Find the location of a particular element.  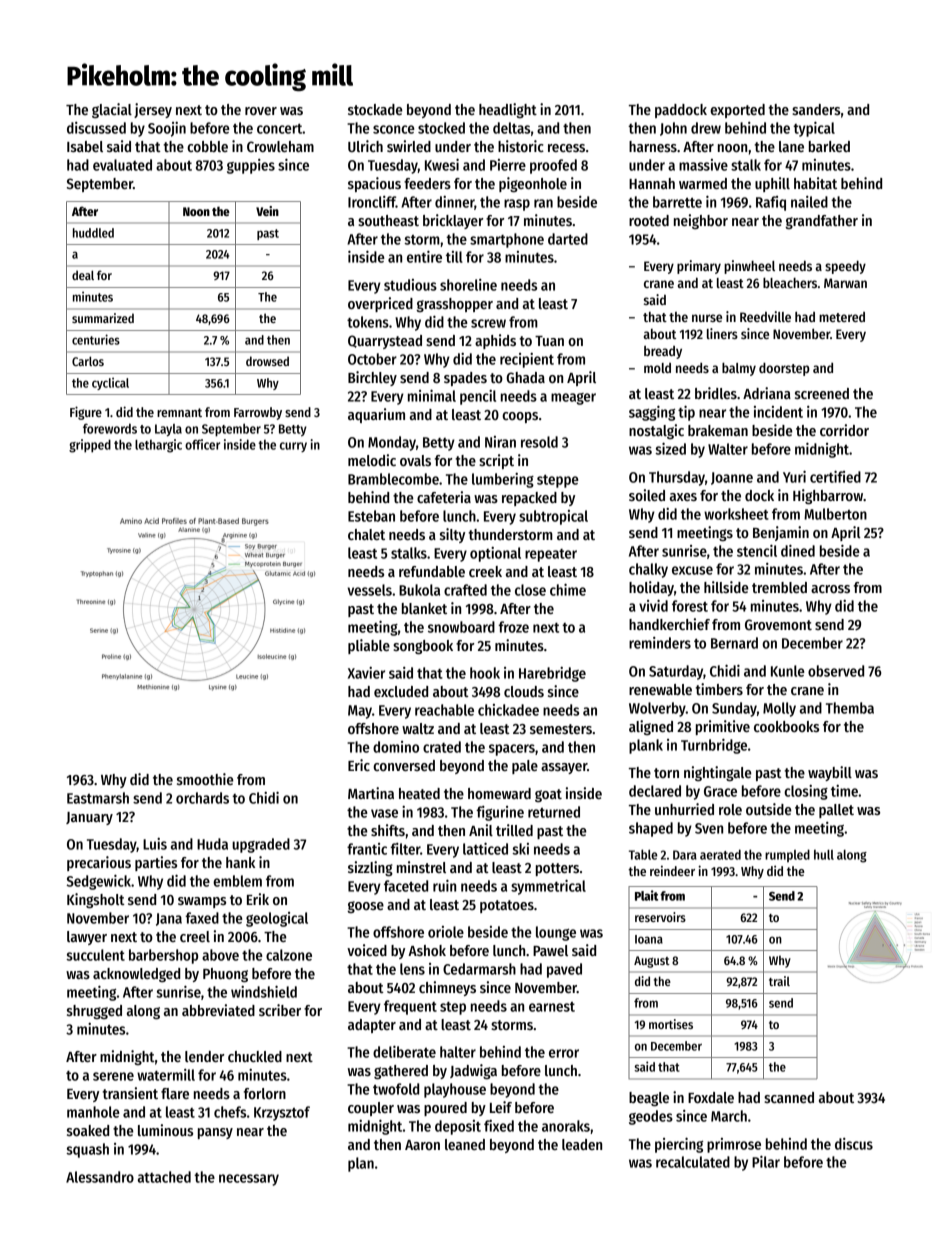

assayer is located at coordinates (564, 768).
